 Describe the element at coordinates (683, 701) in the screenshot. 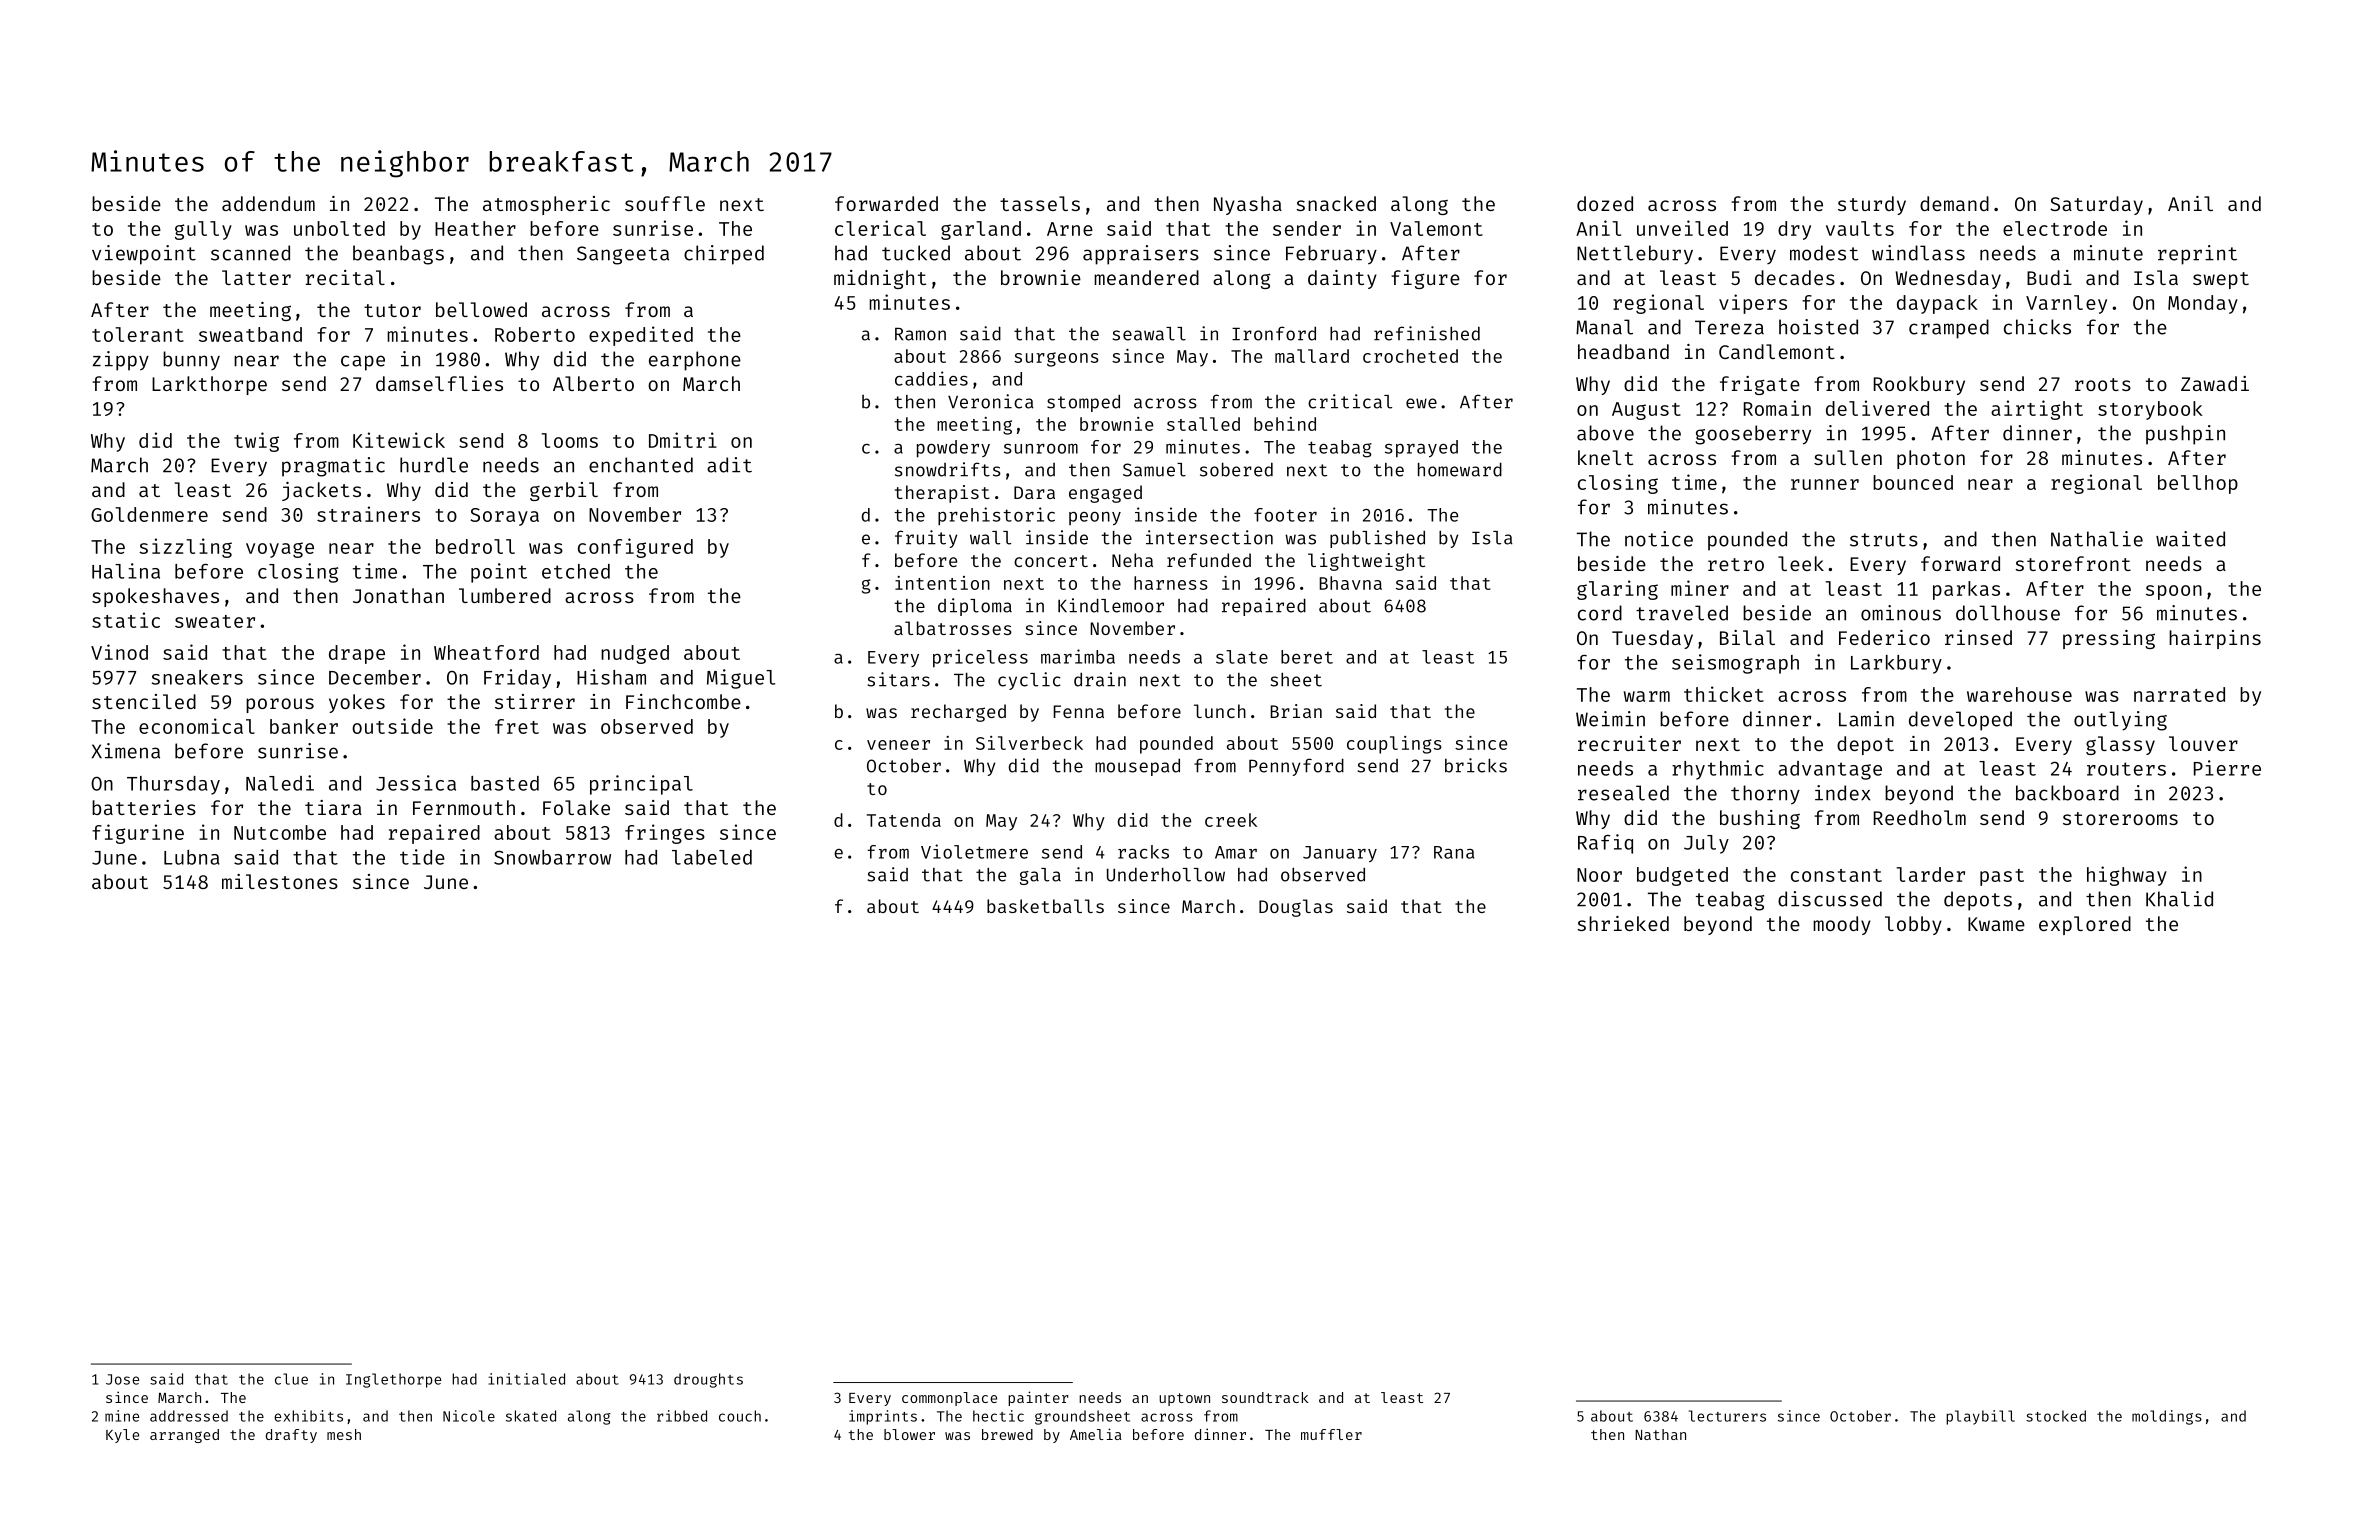

I see `Finchcombe` at that location.
